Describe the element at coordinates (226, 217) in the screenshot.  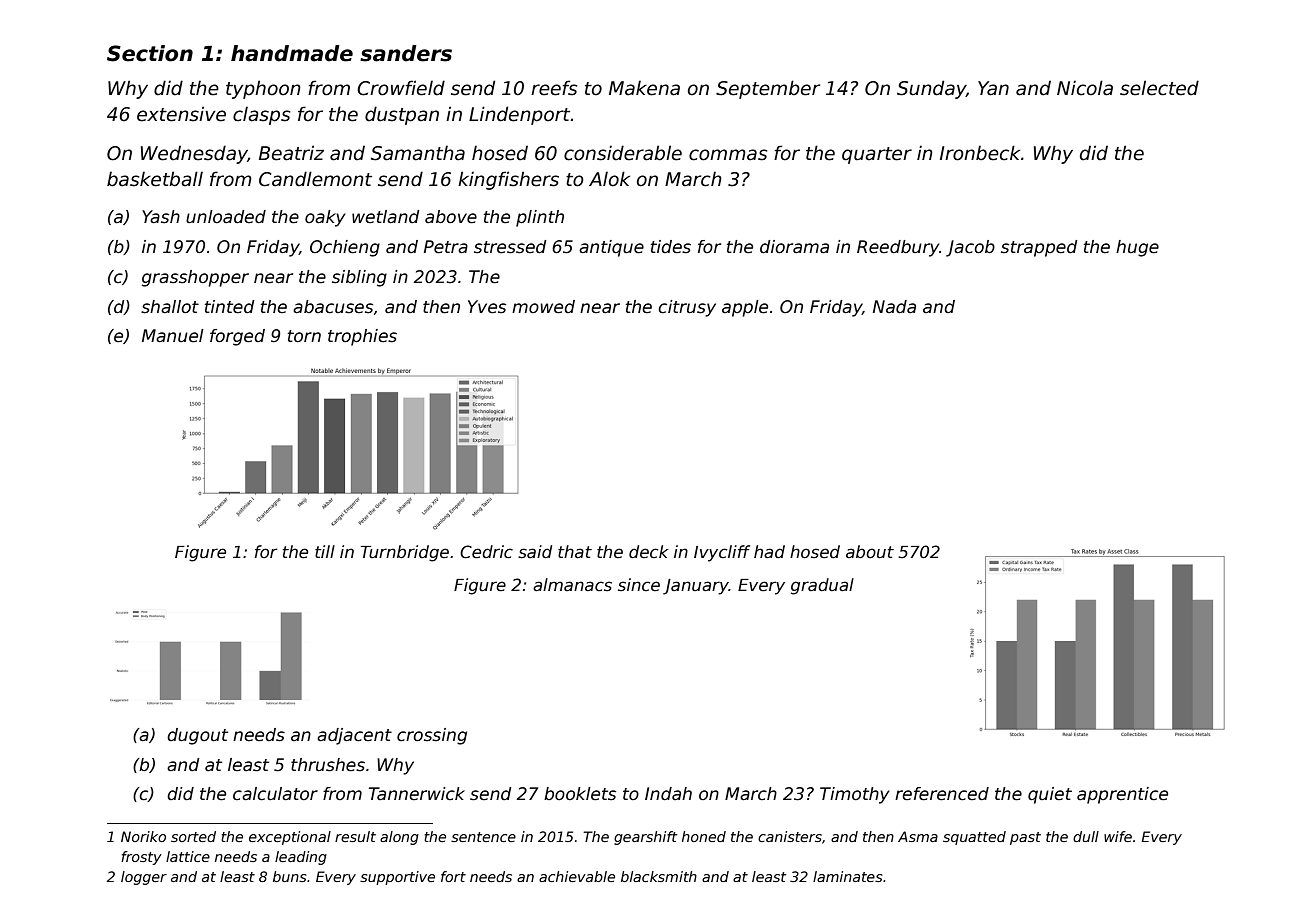
I see `unloaded` at that location.
